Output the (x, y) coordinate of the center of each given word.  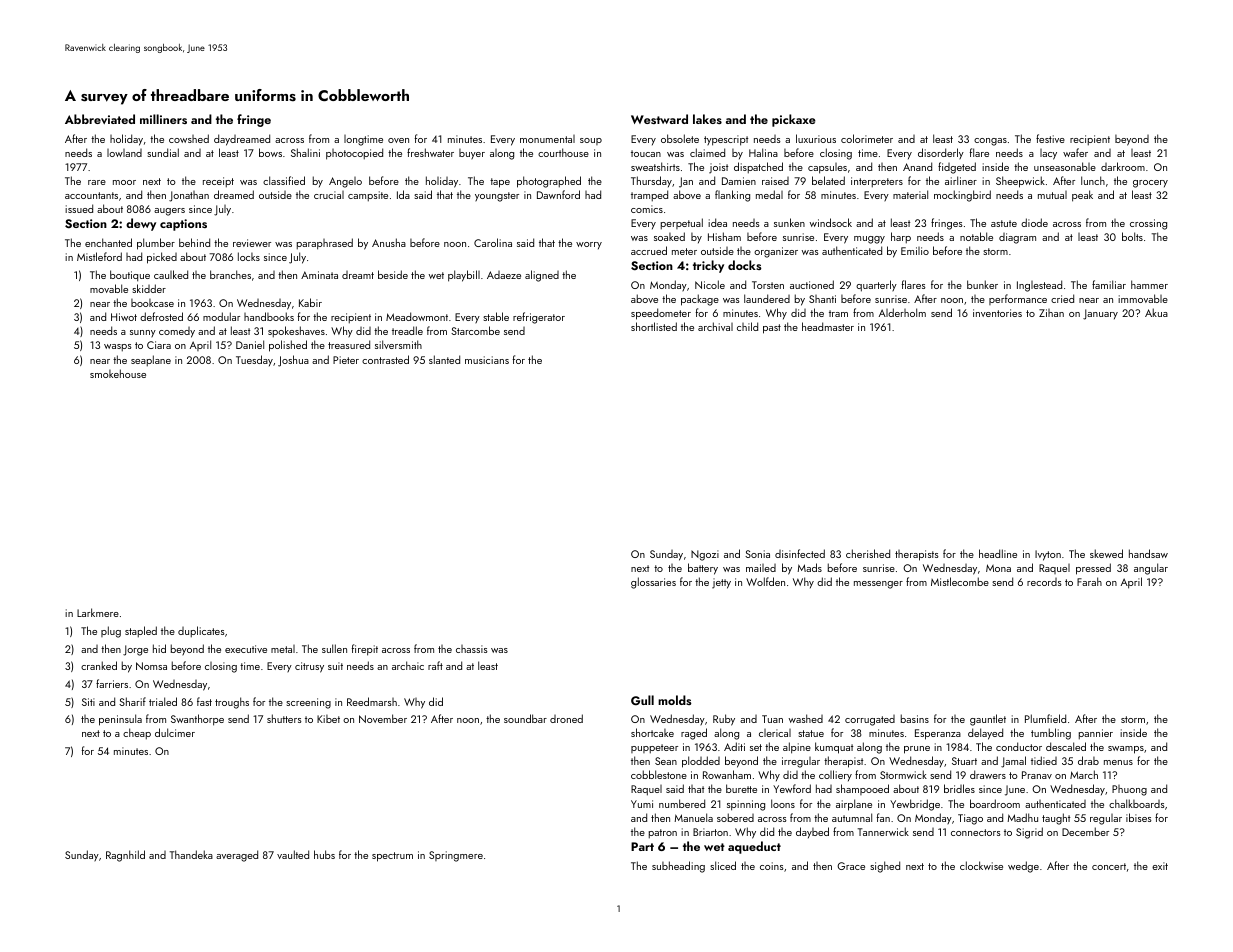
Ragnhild (125, 856)
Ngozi (705, 555)
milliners (163, 119)
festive (1050, 138)
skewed (1106, 553)
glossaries (653, 583)
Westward (659, 119)
